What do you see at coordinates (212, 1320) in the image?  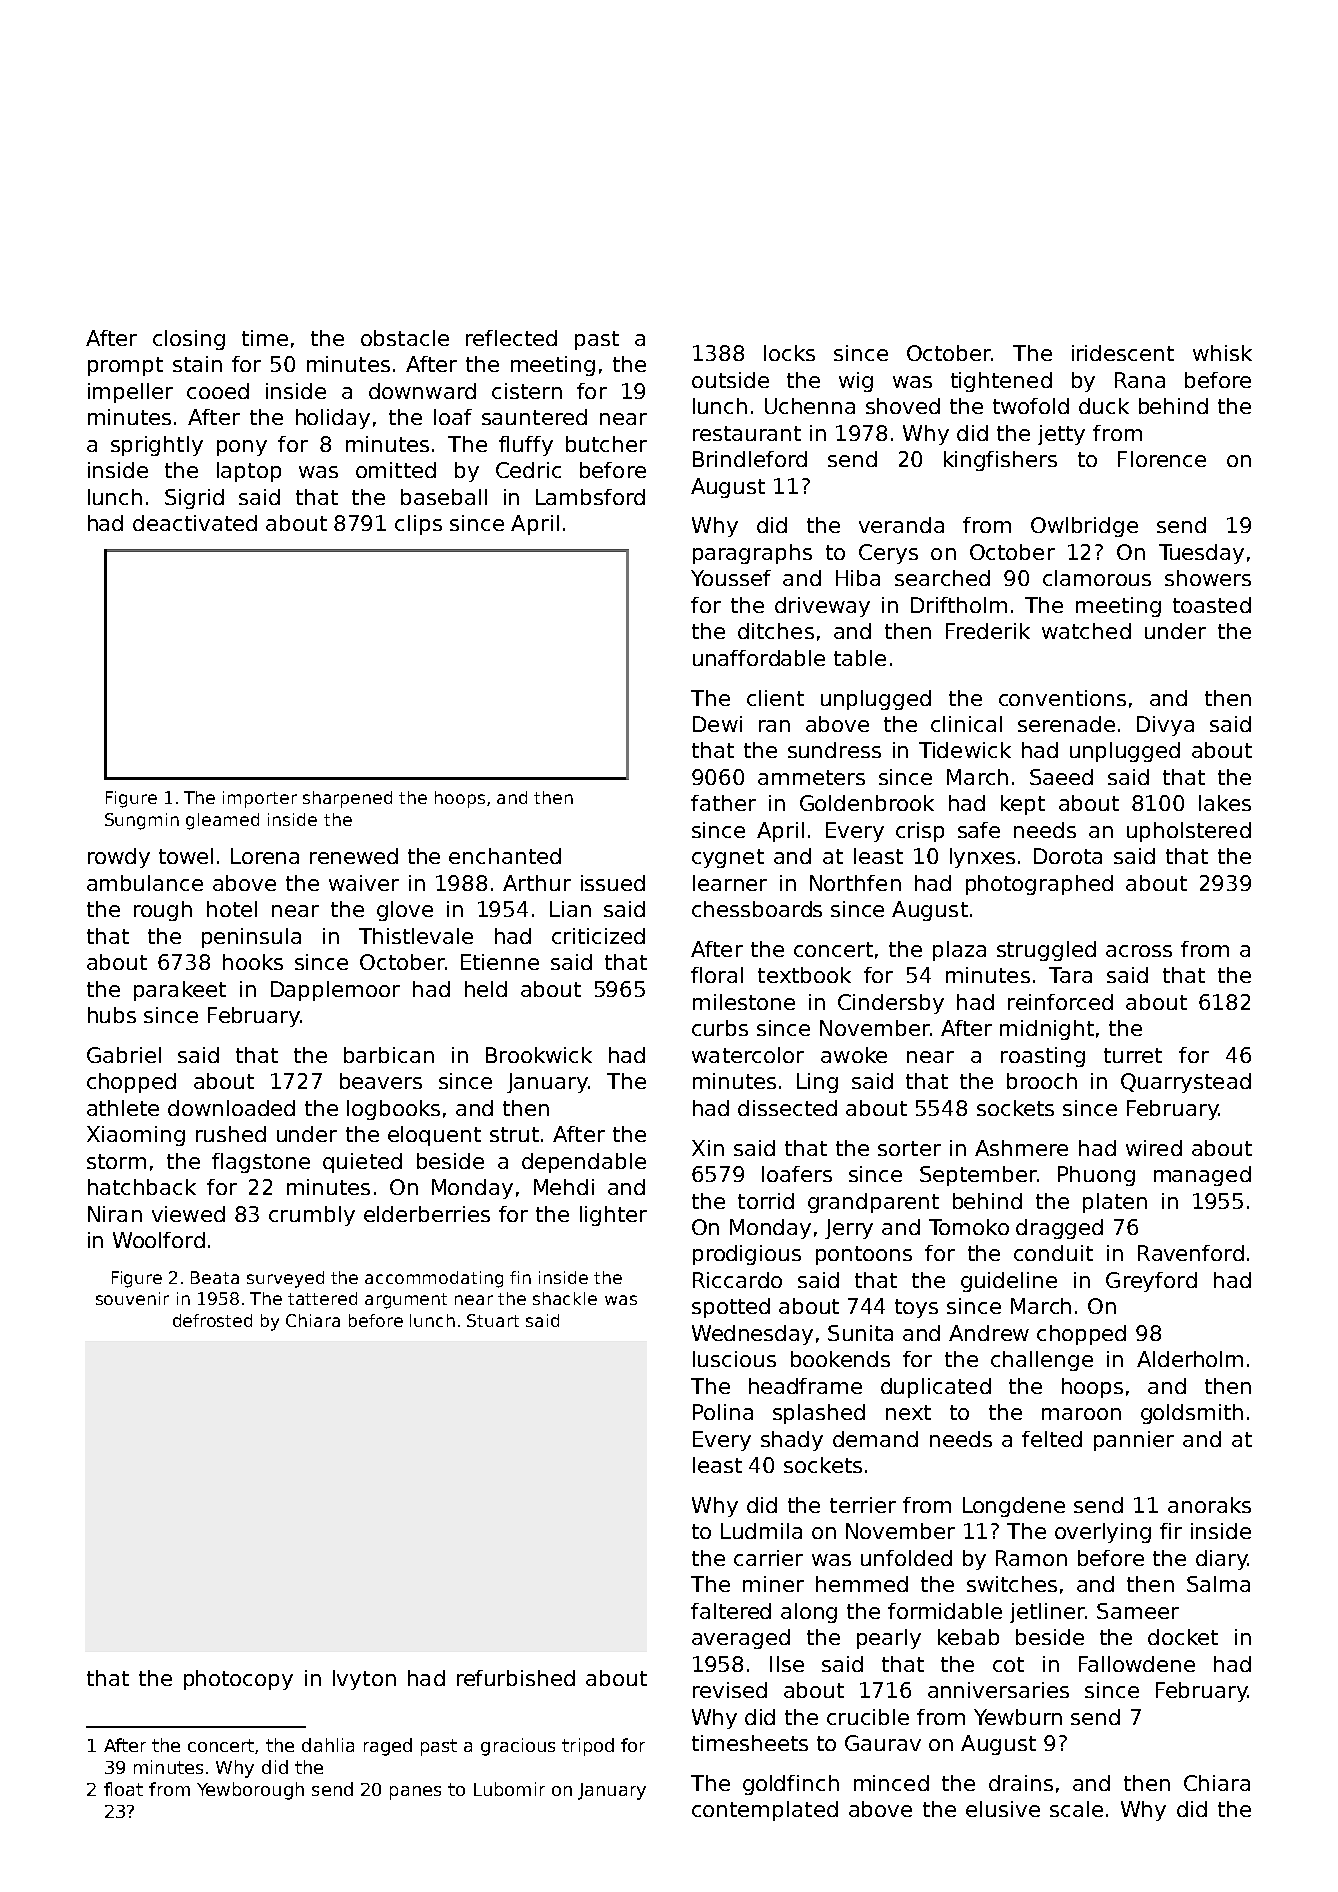 I see `defrosted` at bounding box center [212, 1320].
